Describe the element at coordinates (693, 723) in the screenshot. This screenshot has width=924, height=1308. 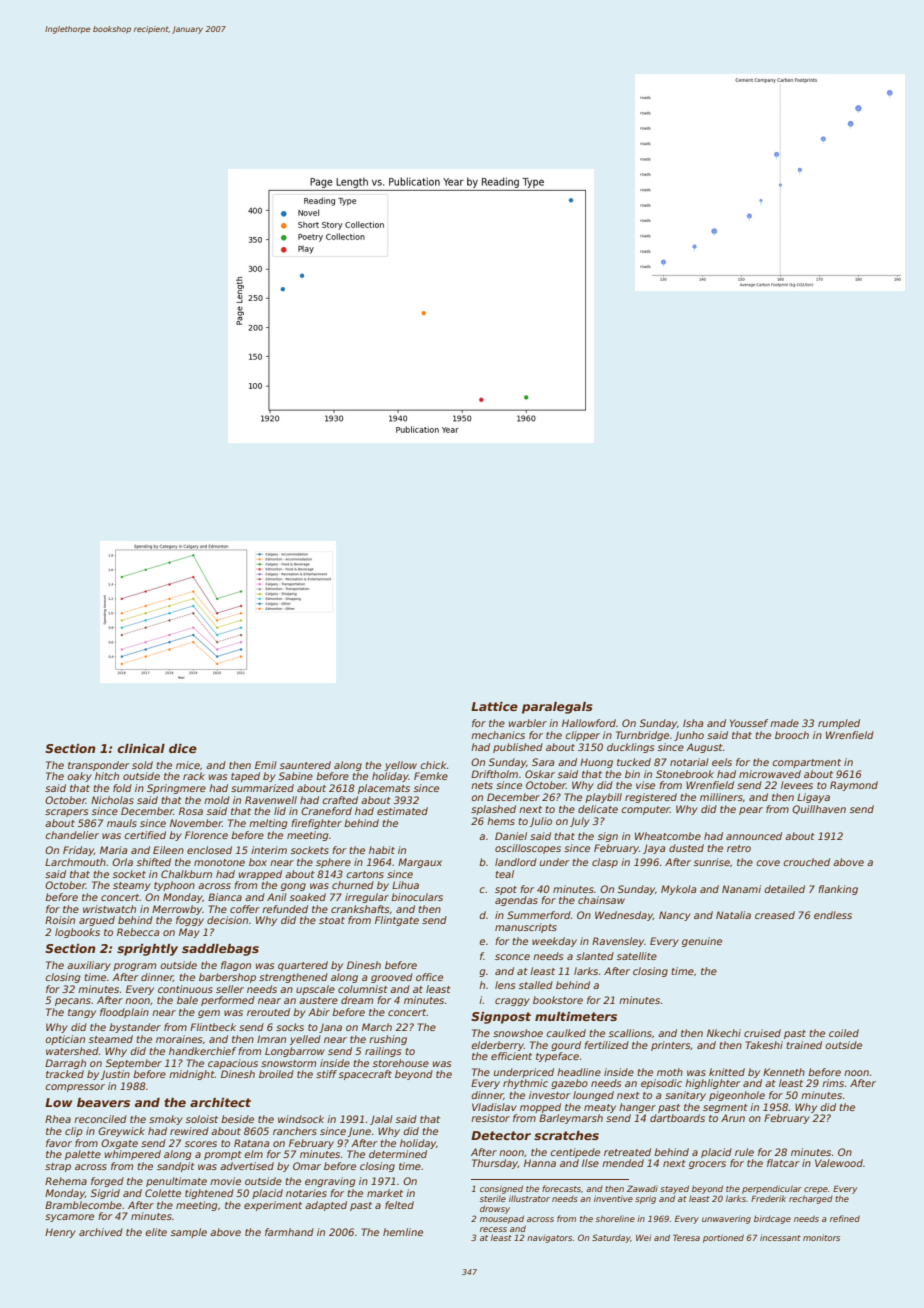
I see `Isha` at that location.
